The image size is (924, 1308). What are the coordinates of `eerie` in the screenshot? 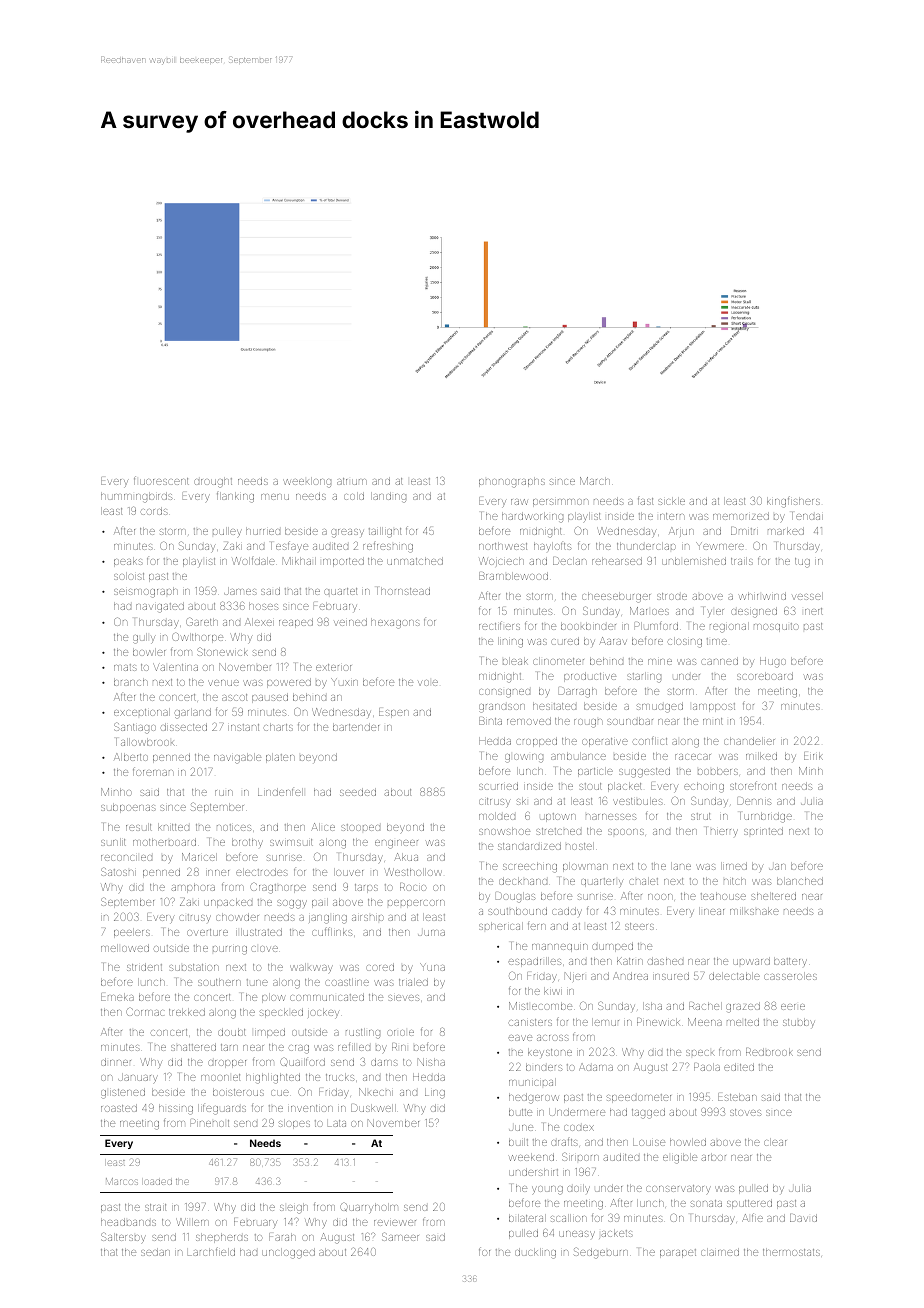 It's located at (793, 1007).
